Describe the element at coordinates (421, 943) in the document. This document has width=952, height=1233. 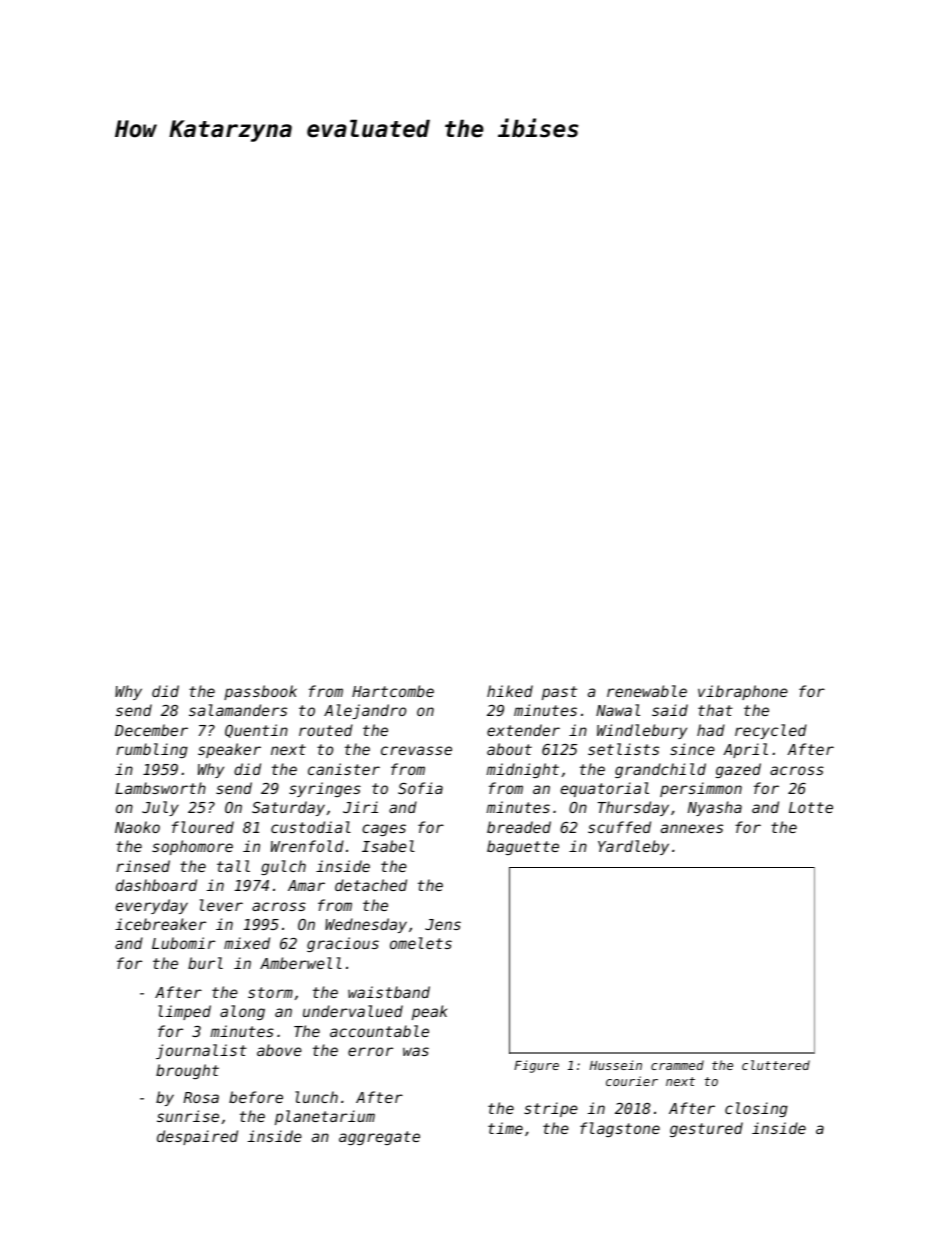
I see `omelets` at that location.
